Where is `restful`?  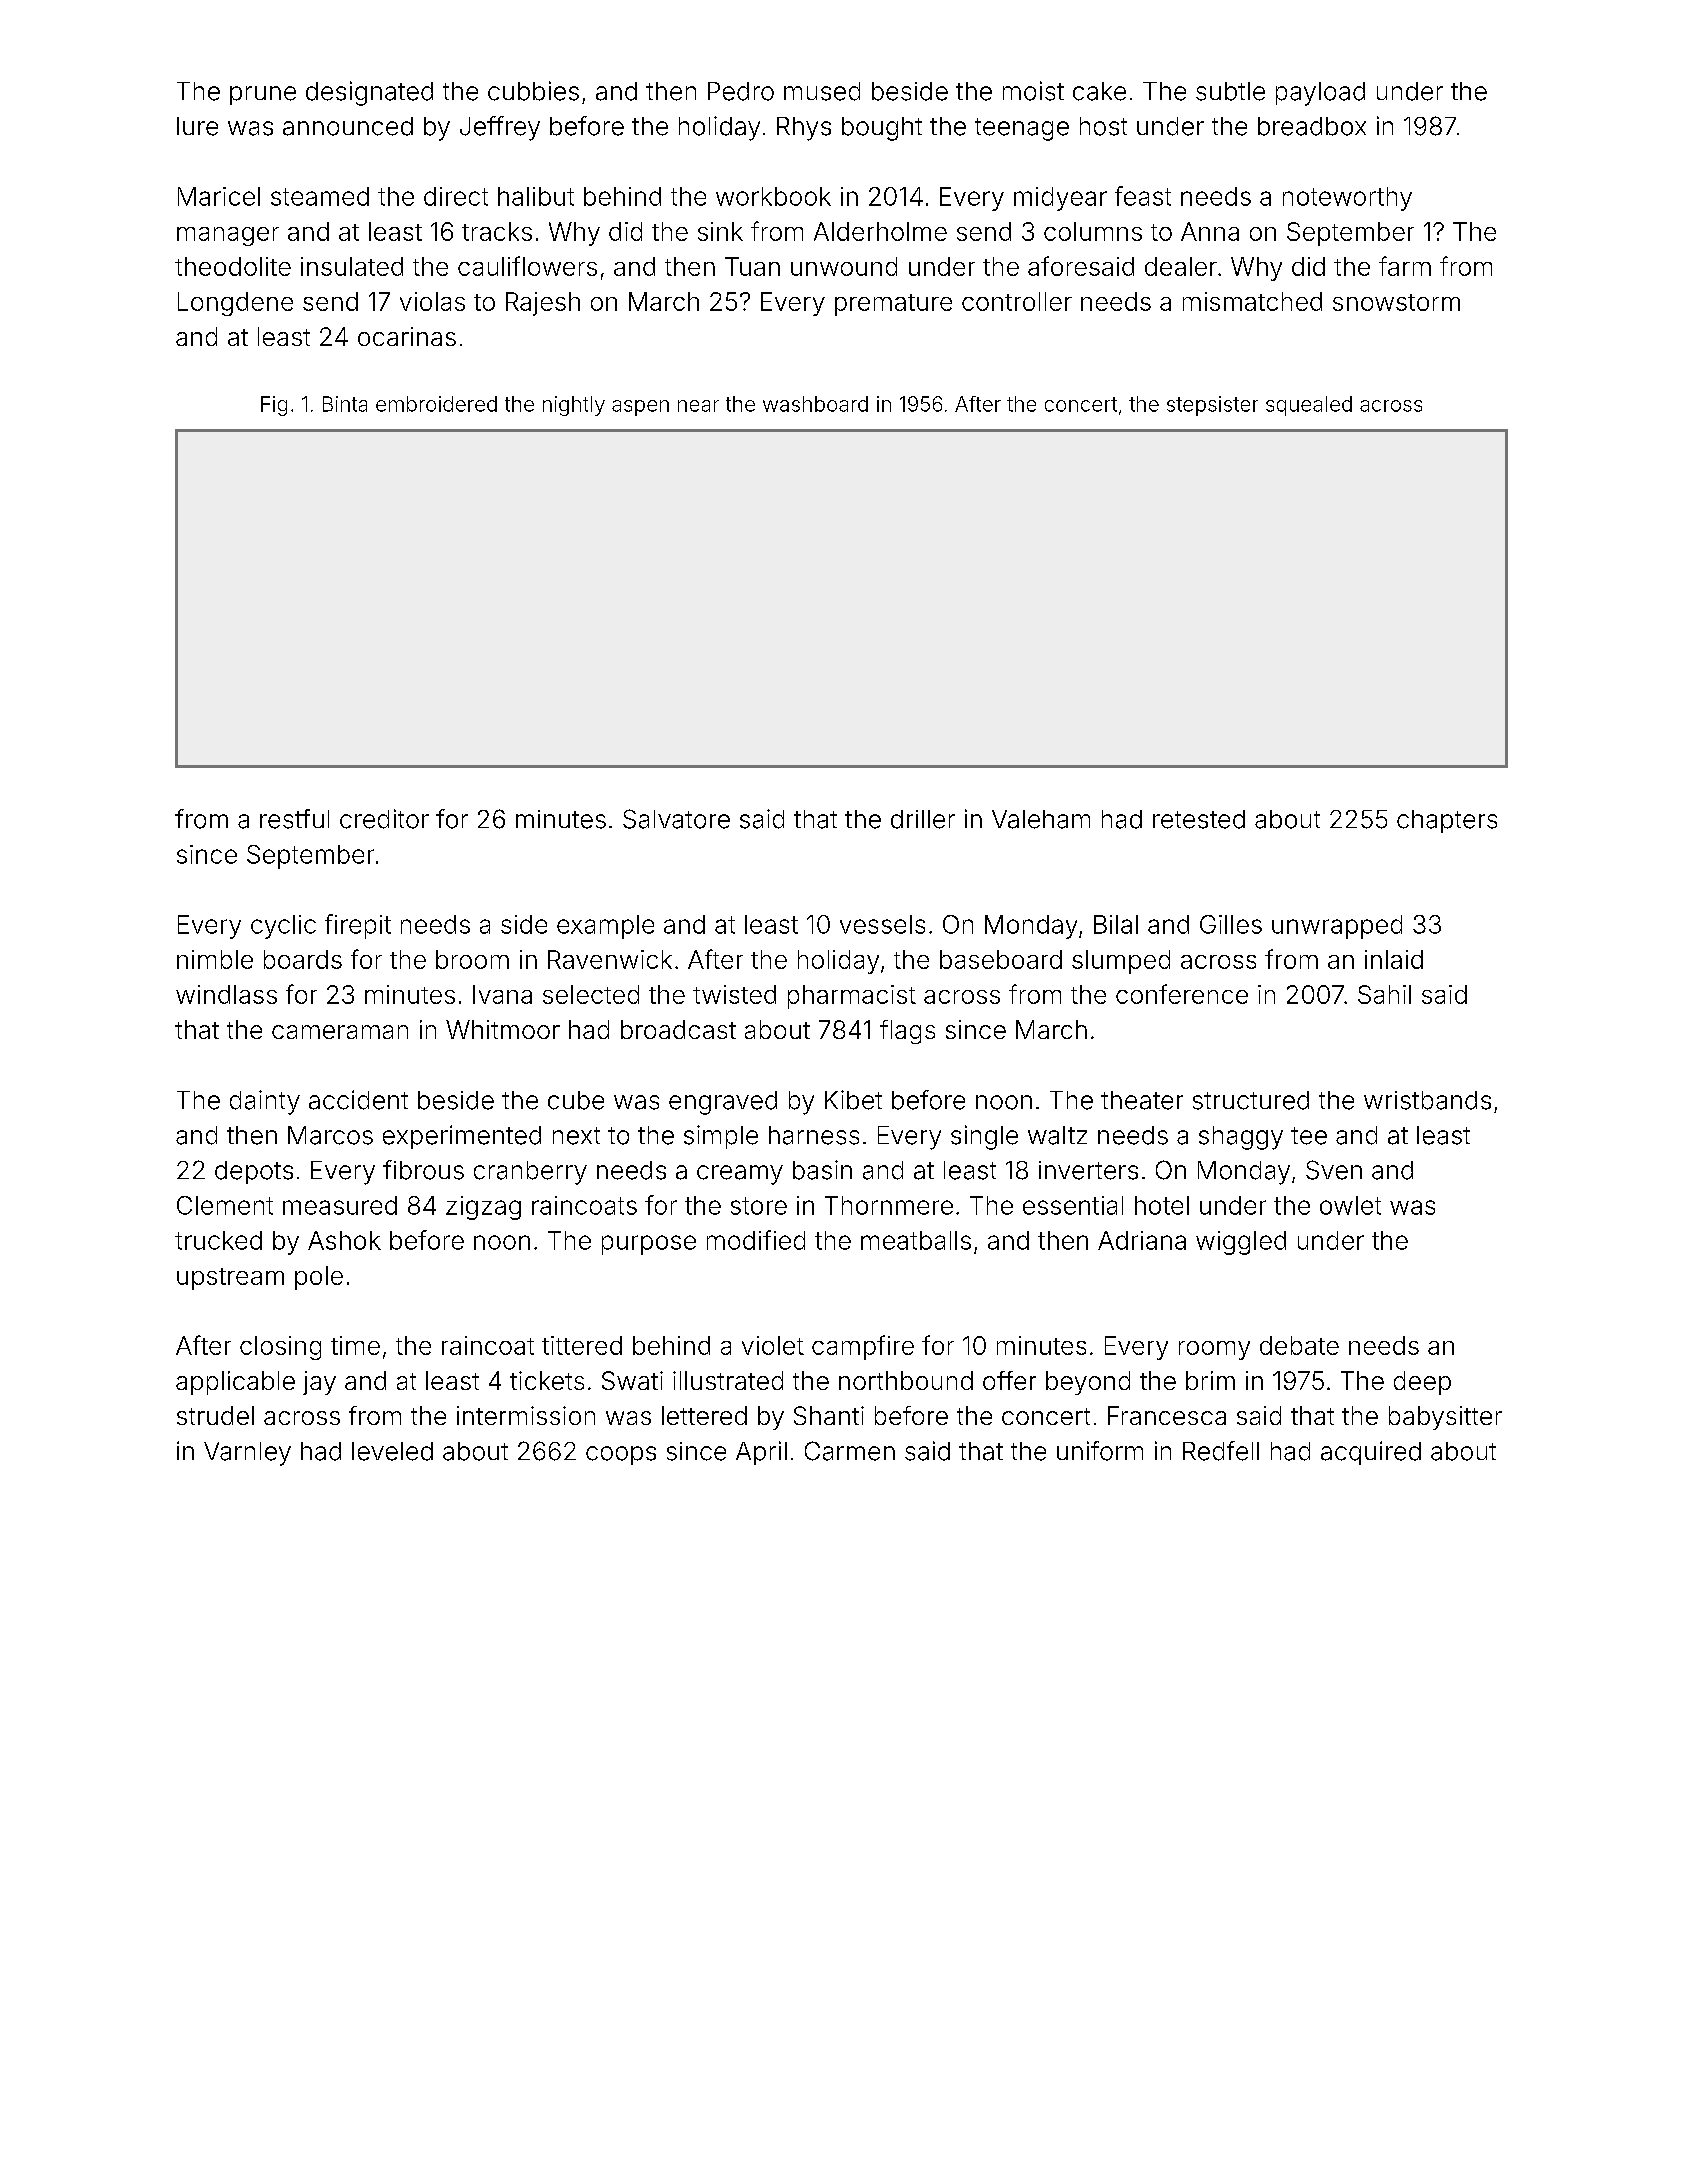 restful is located at coordinates (294, 819).
